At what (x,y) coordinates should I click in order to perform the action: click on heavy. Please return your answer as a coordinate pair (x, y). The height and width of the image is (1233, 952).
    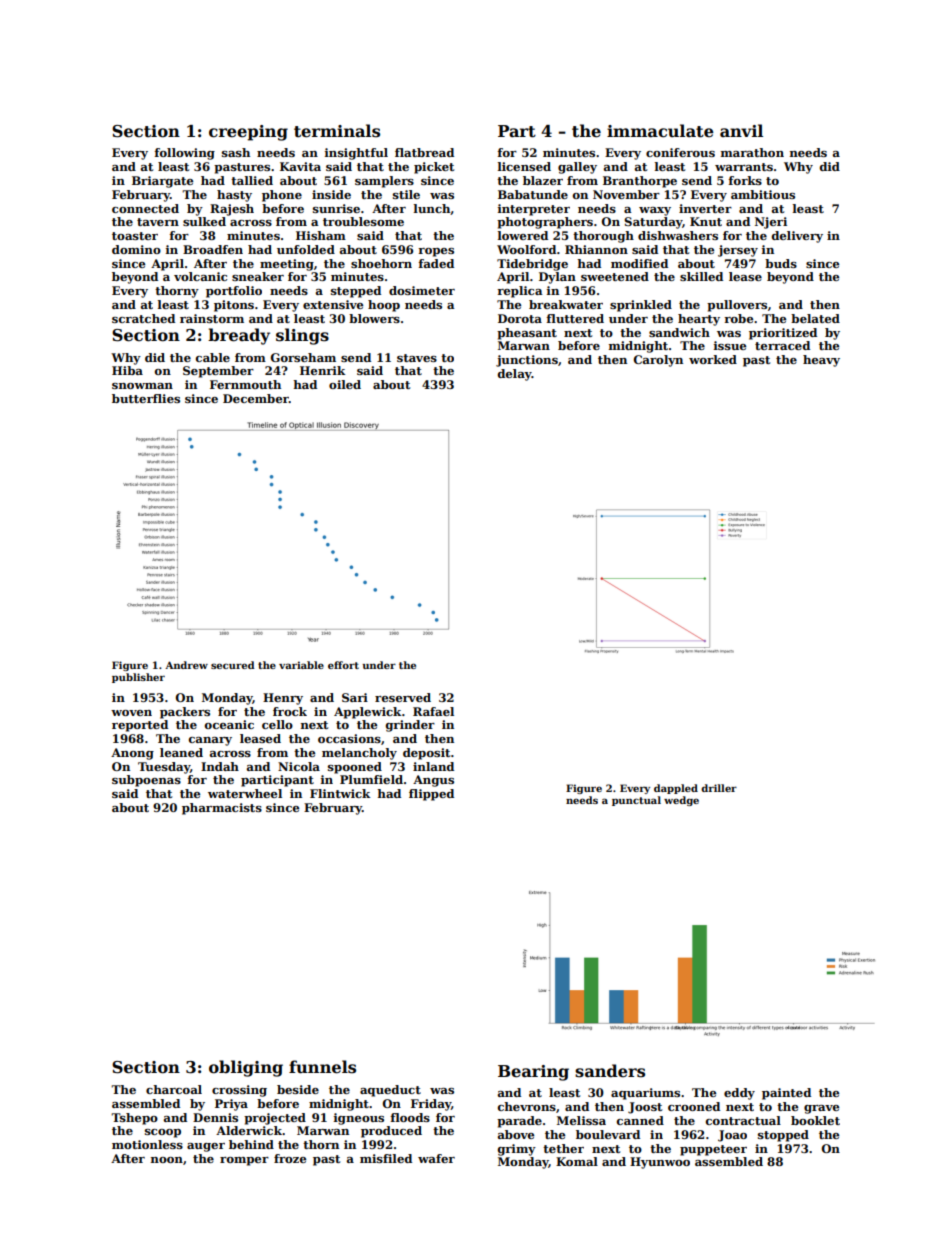
    Looking at the image, I should click on (821, 361).
